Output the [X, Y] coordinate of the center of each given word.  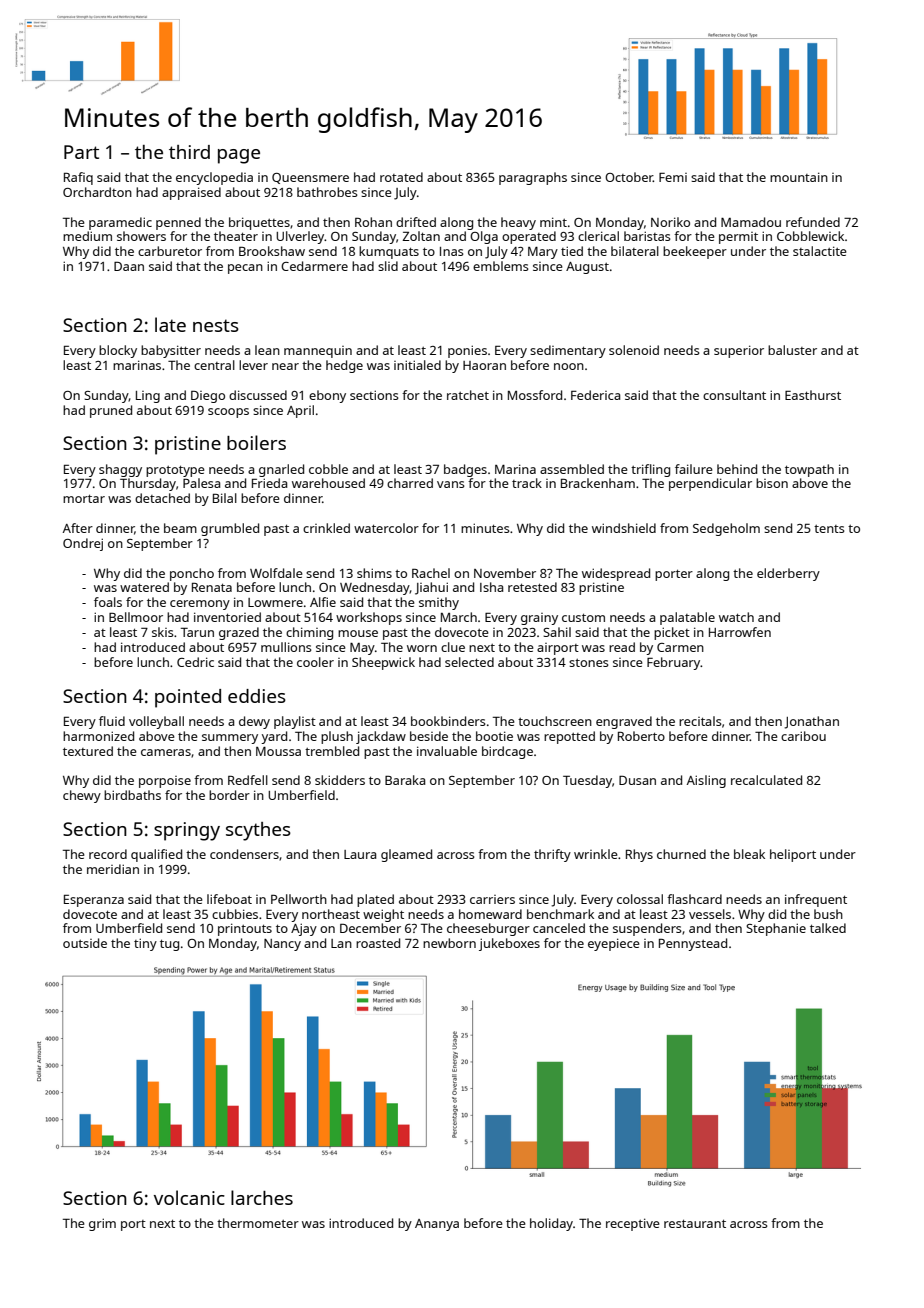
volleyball [156, 722]
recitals [700, 721]
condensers [244, 854]
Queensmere [310, 178]
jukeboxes [509, 944]
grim [102, 1224]
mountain [799, 177]
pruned [111, 411]
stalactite [820, 251]
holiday [551, 1224]
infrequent [816, 900]
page [239, 156]
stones [589, 663]
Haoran [484, 365]
